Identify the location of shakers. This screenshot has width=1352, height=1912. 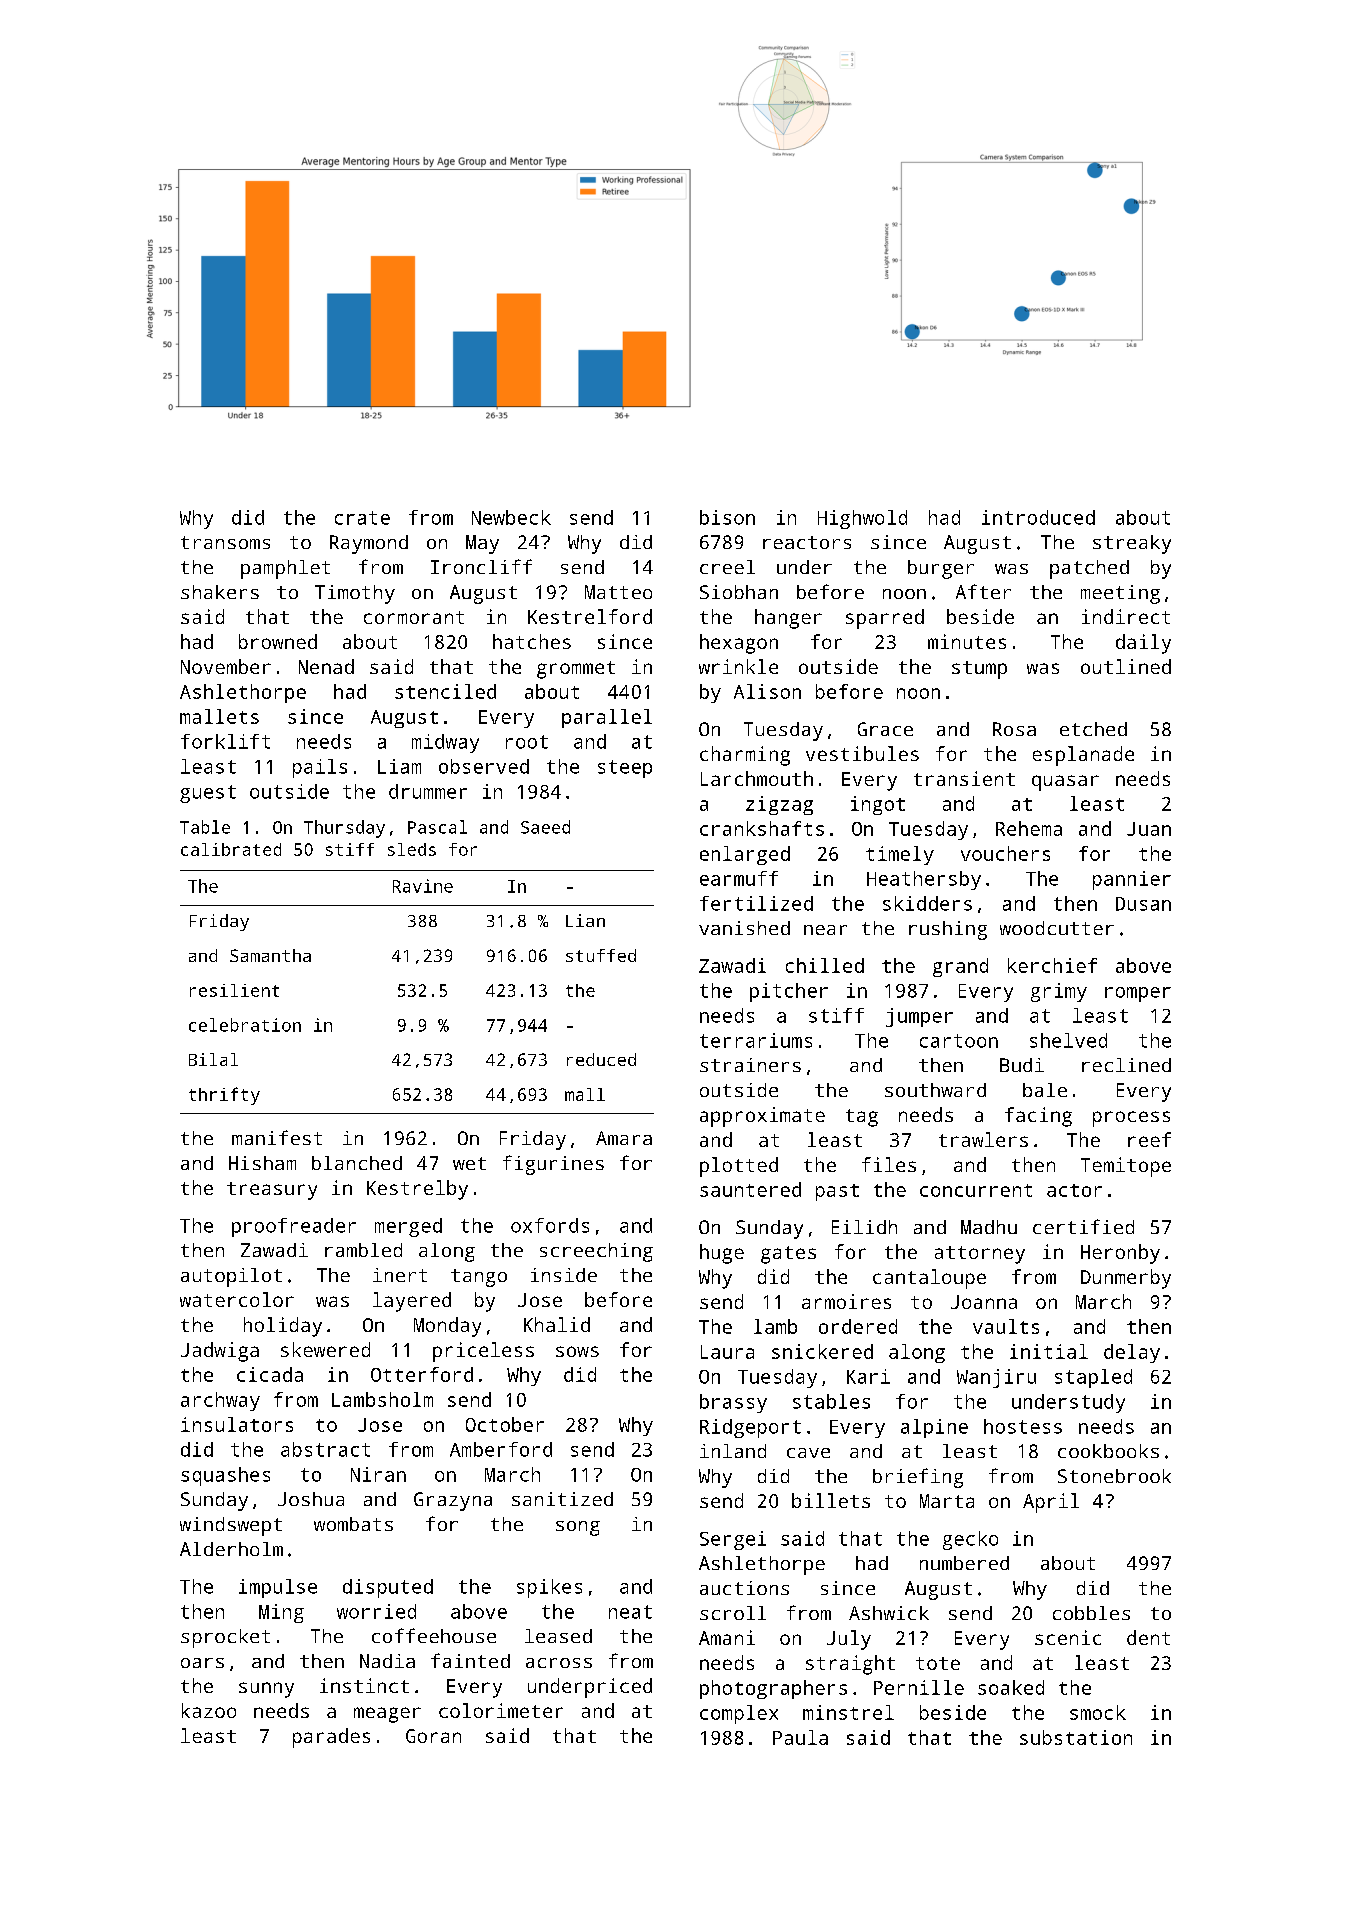
(220, 592).
